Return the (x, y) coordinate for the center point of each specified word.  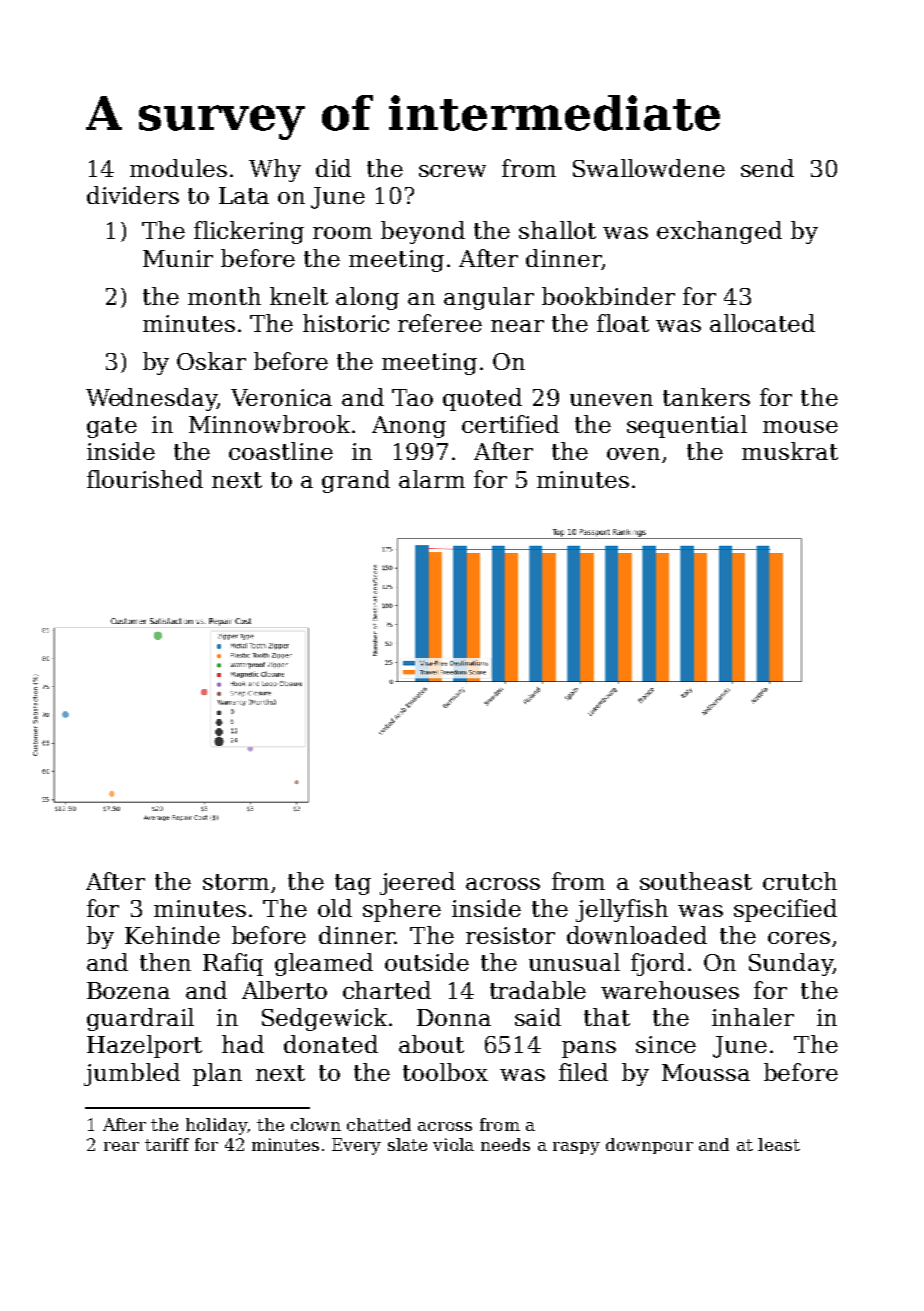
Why (275, 170)
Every (356, 1146)
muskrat (790, 451)
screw (452, 171)
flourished (145, 479)
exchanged (719, 232)
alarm (432, 479)
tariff (167, 1144)
